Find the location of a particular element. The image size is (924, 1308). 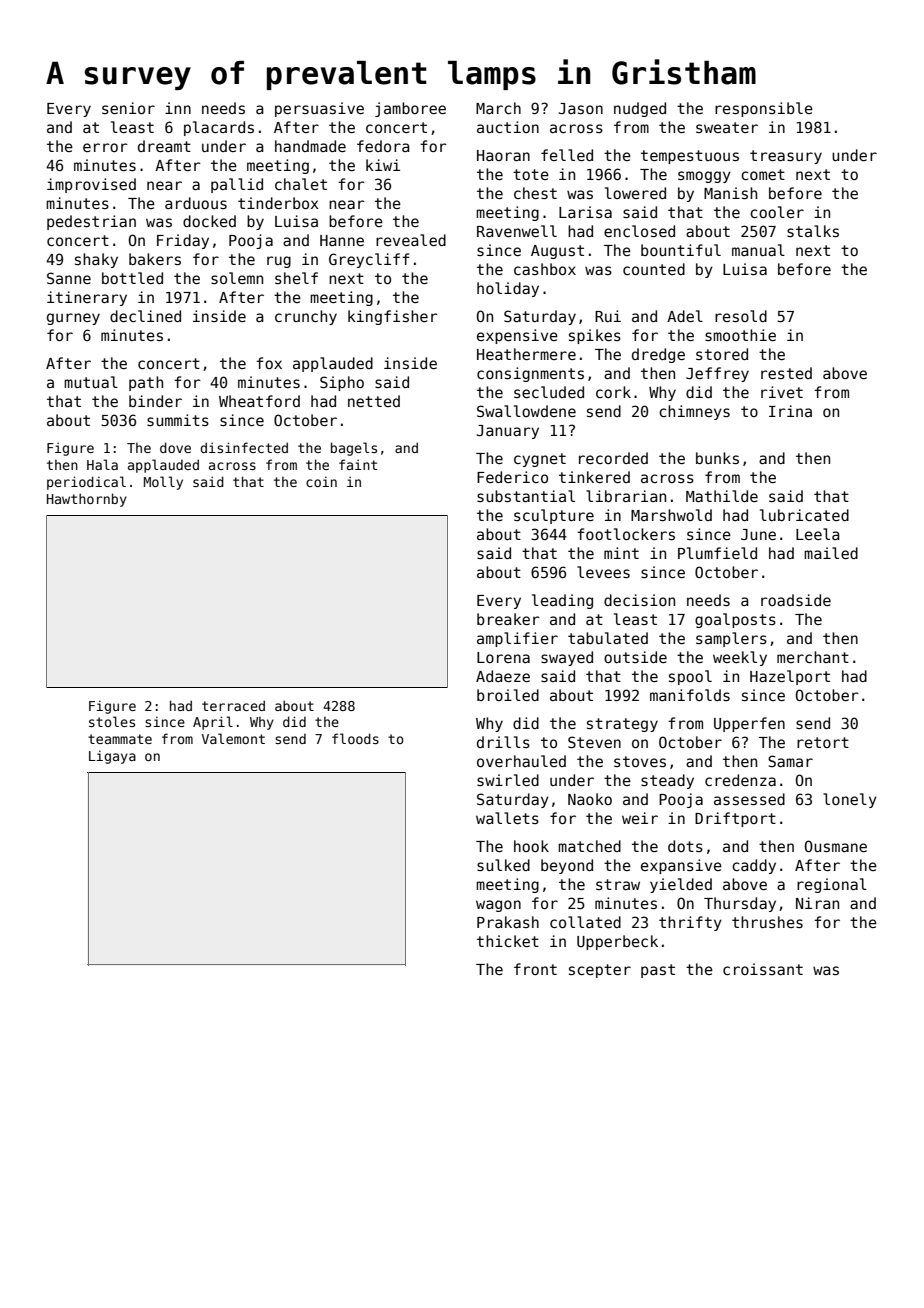

manual is located at coordinates (758, 250).
